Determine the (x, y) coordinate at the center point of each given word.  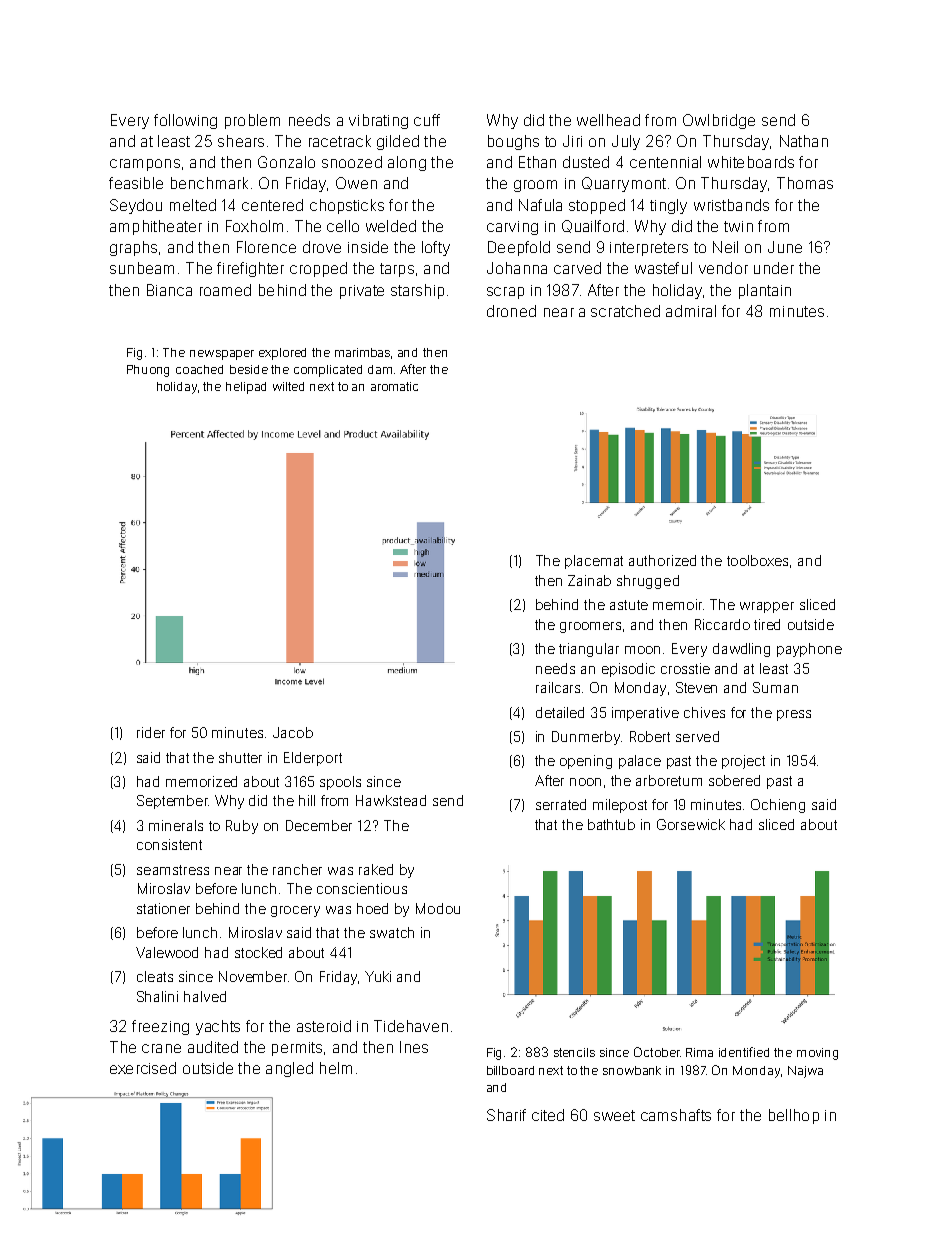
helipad (246, 388)
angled (289, 1069)
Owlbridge (719, 121)
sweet (614, 1115)
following (185, 121)
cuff (427, 120)
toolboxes (757, 560)
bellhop (794, 1116)
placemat (594, 562)
